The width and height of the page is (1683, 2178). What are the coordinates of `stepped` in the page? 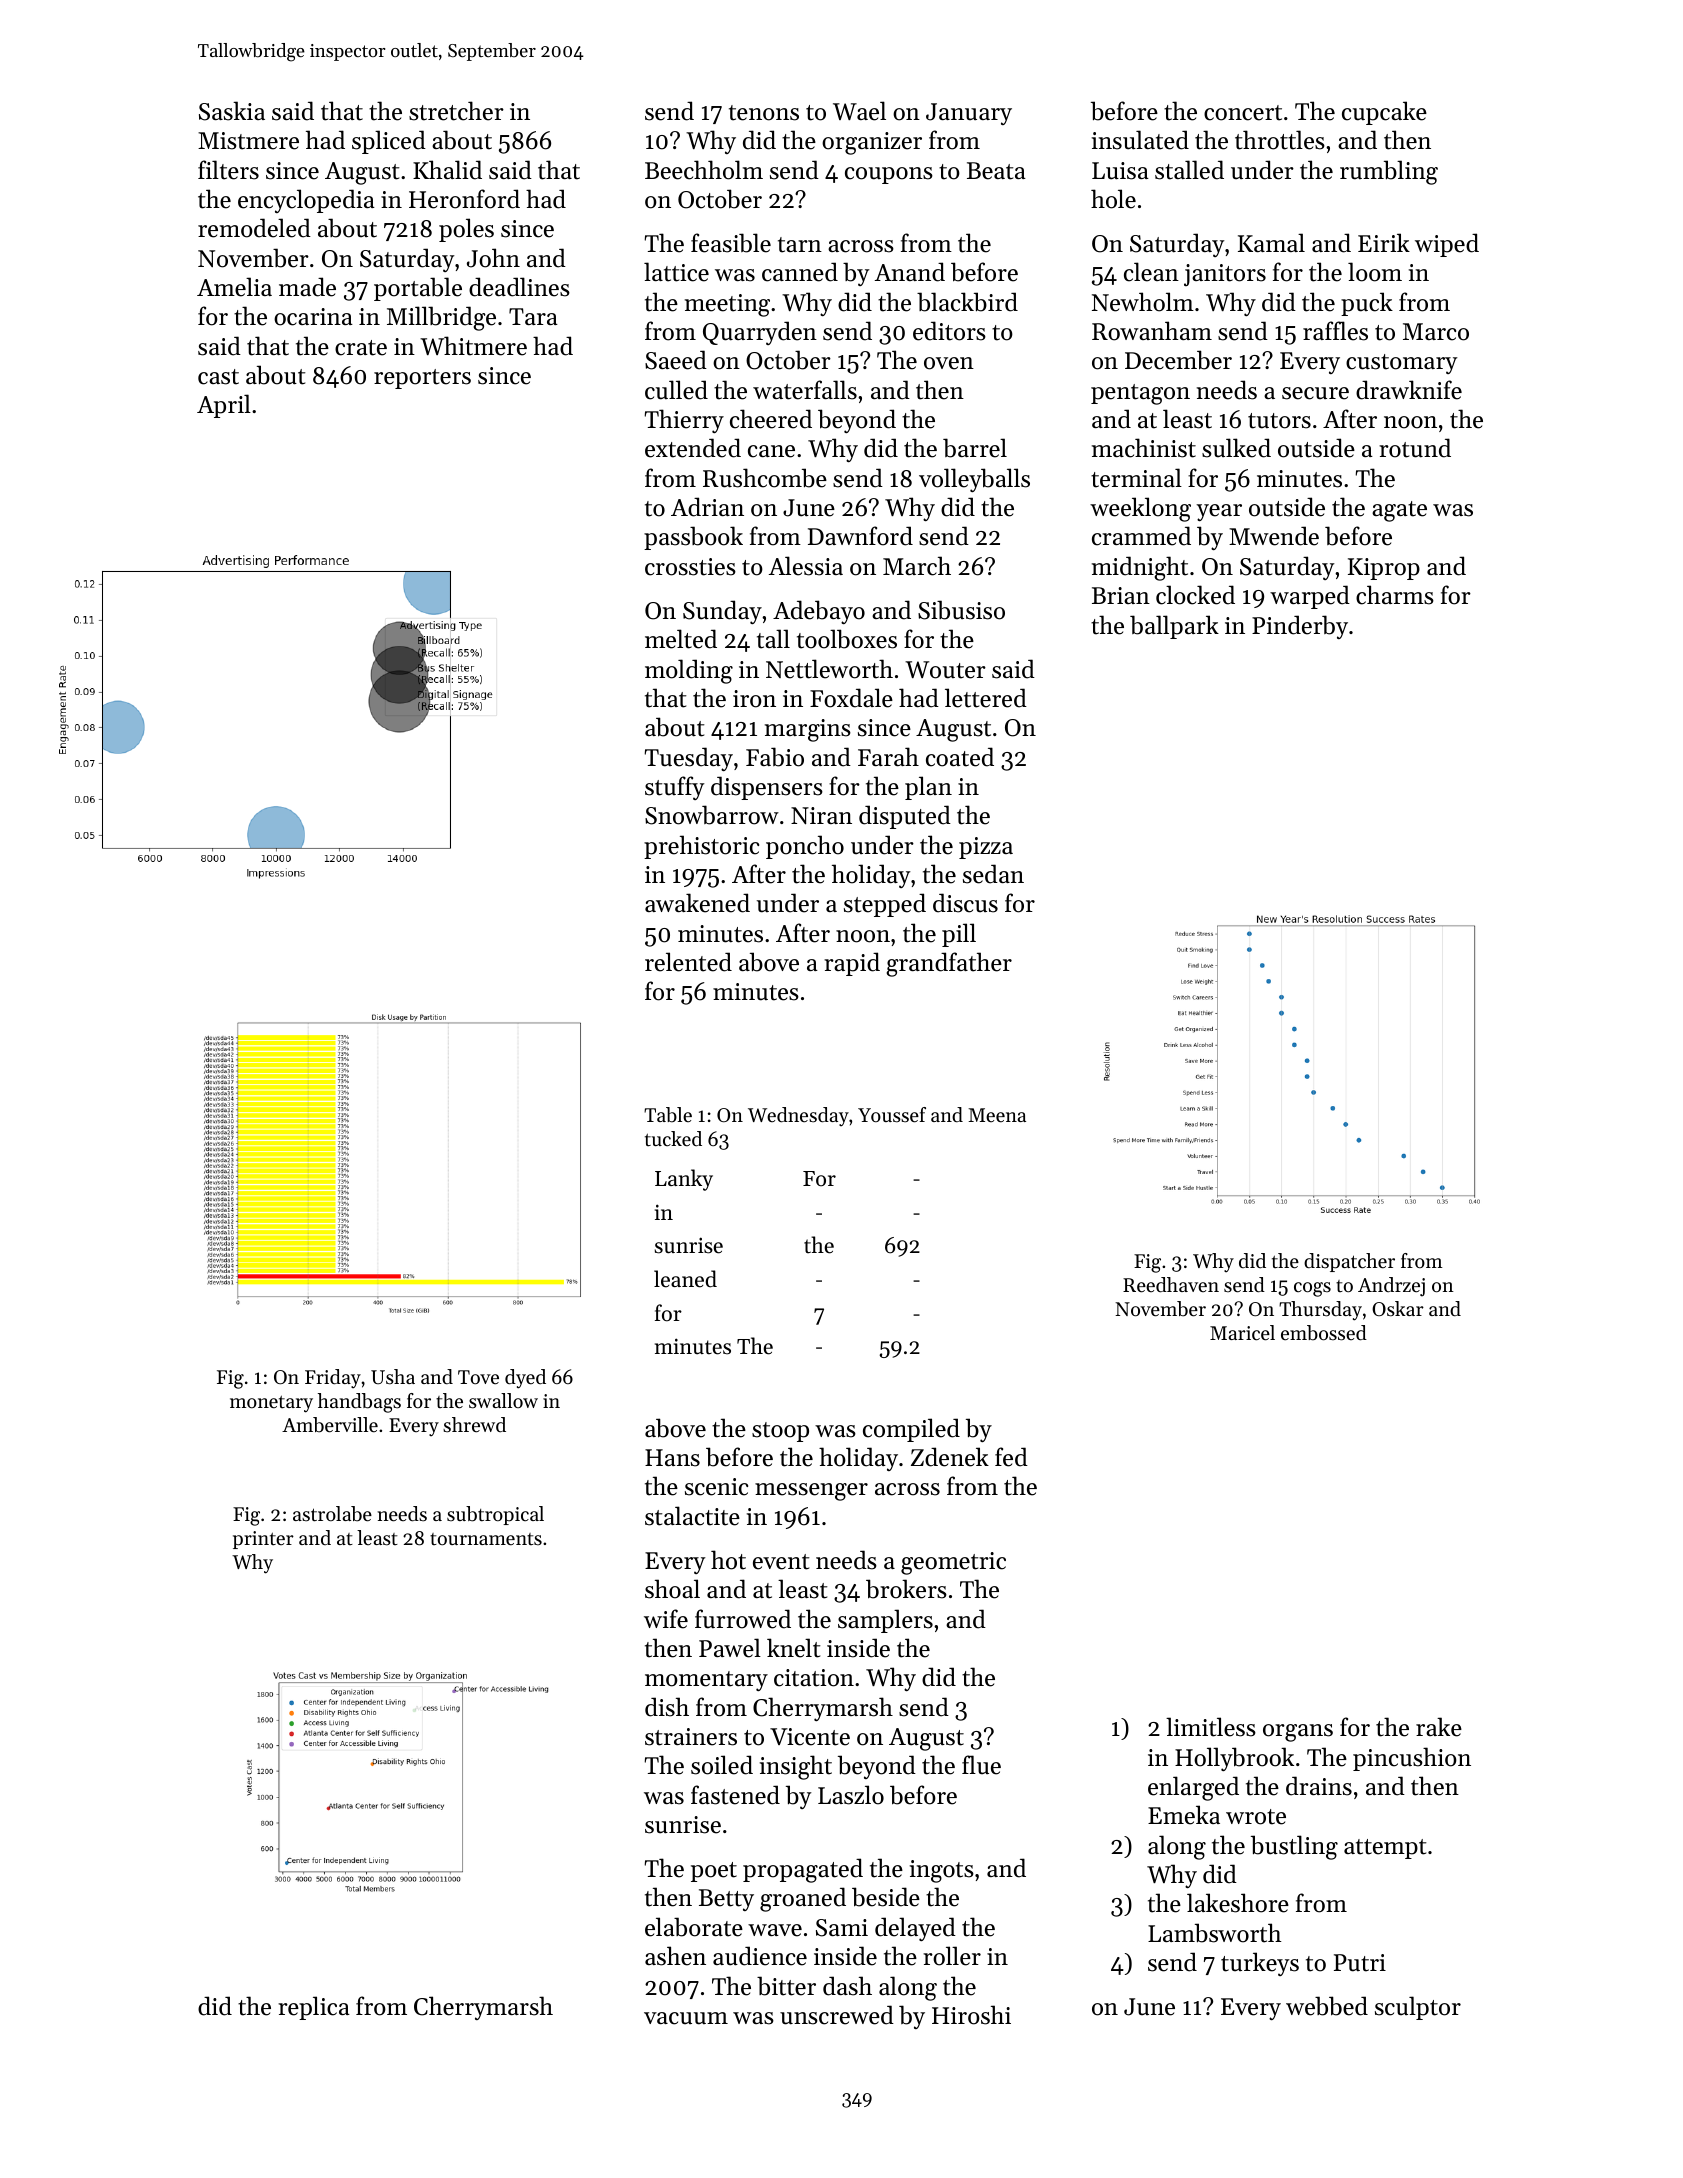 It's located at (885, 905).
